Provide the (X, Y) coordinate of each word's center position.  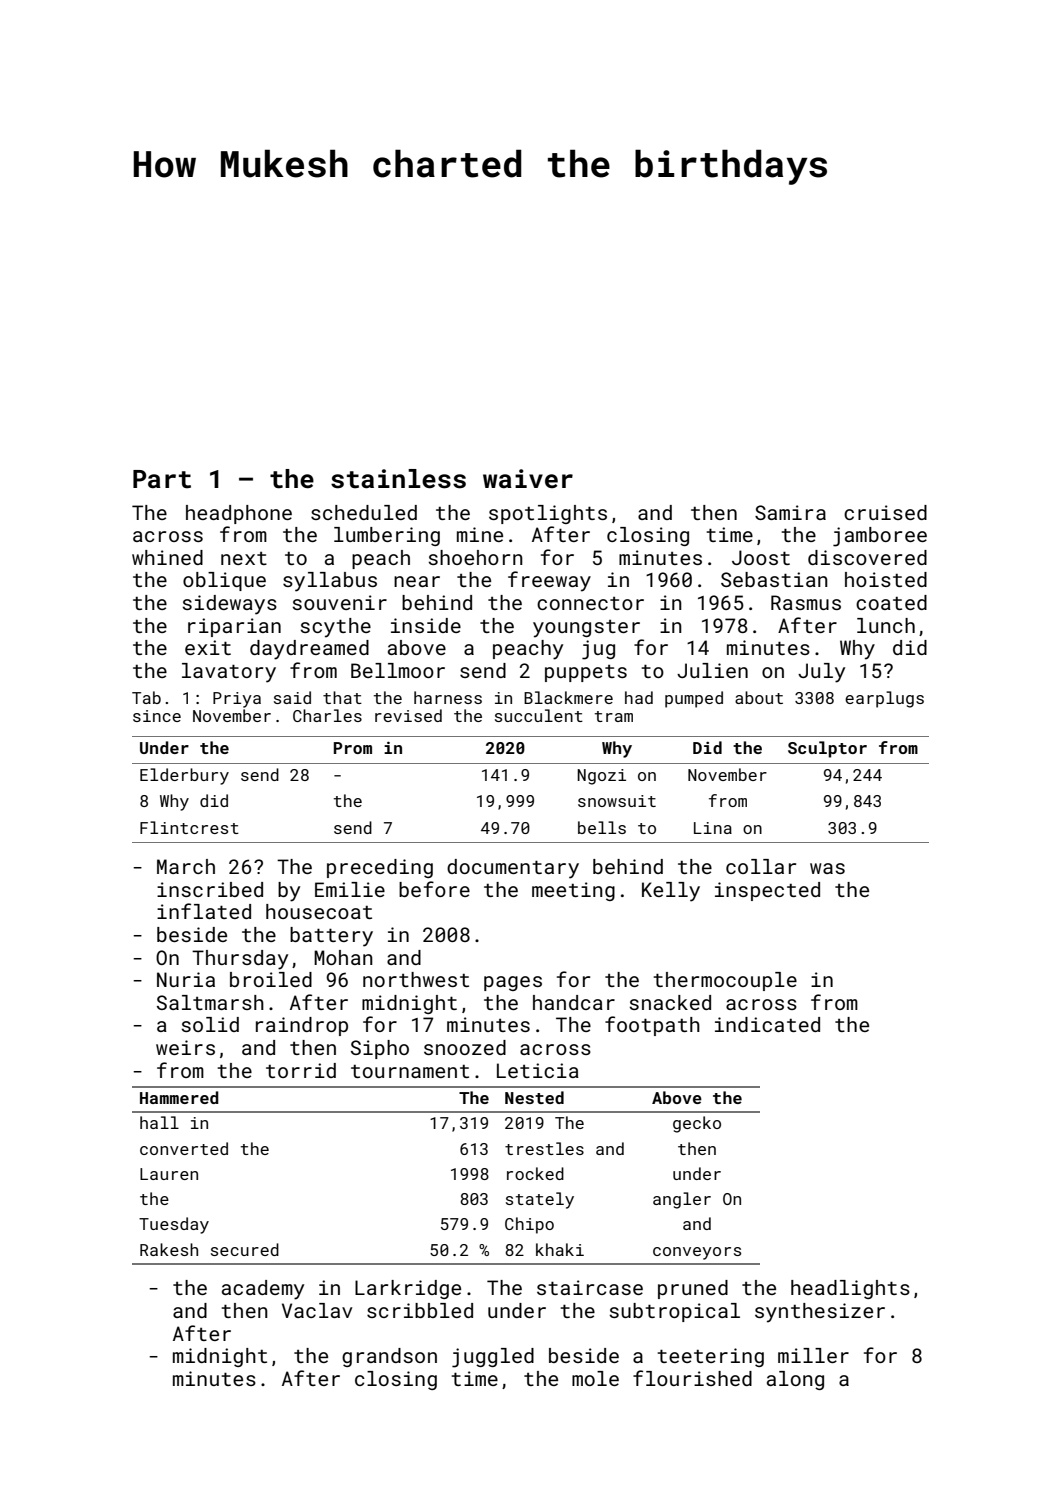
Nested (534, 1097)
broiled (271, 979)
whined (167, 557)
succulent (539, 715)
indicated (767, 1024)
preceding (380, 868)
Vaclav (317, 1310)
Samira (790, 512)
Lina (713, 828)
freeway (549, 581)
